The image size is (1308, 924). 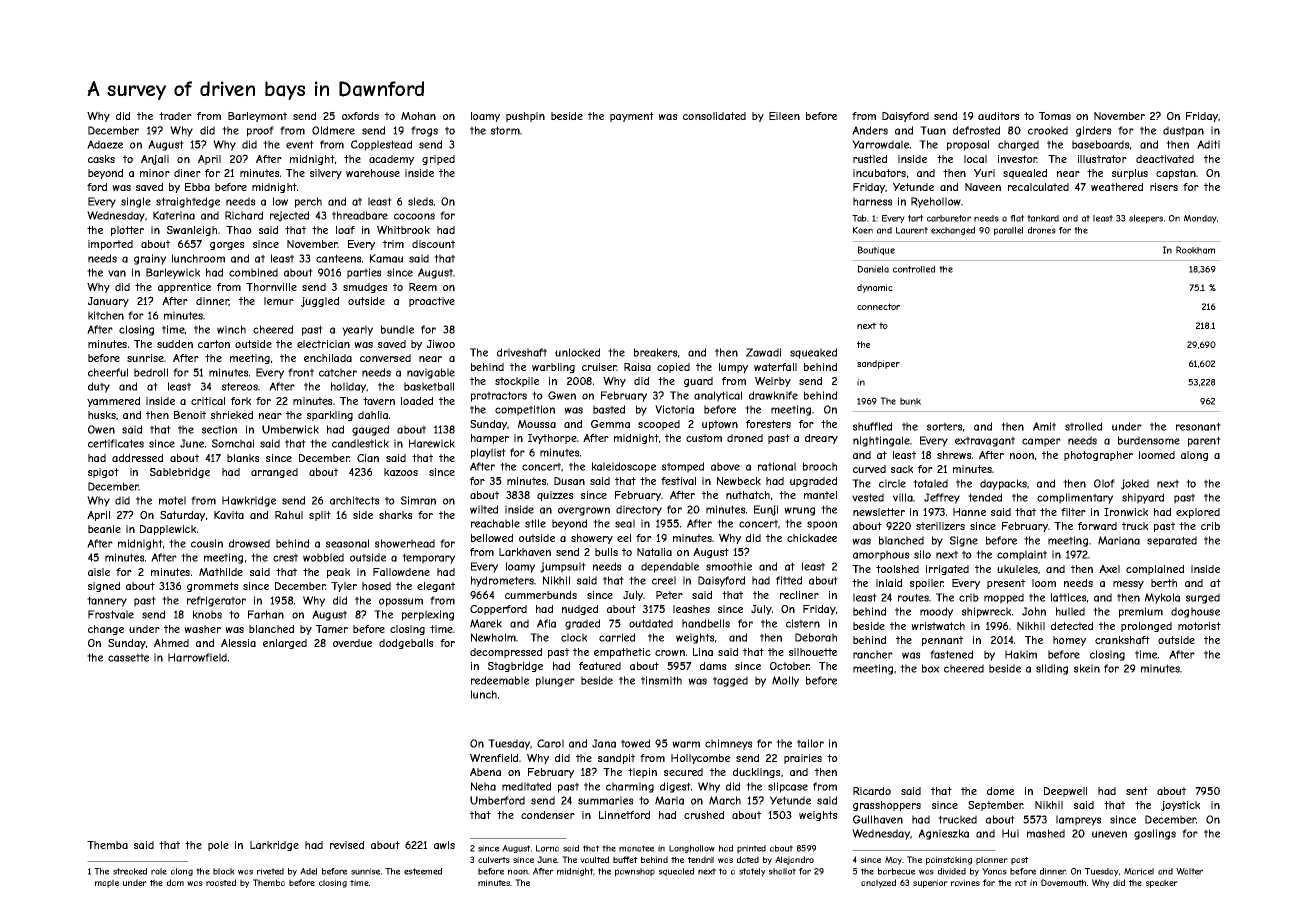 What do you see at coordinates (784, 116) in the screenshot?
I see `Eileen` at bounding box center [784, 116].
